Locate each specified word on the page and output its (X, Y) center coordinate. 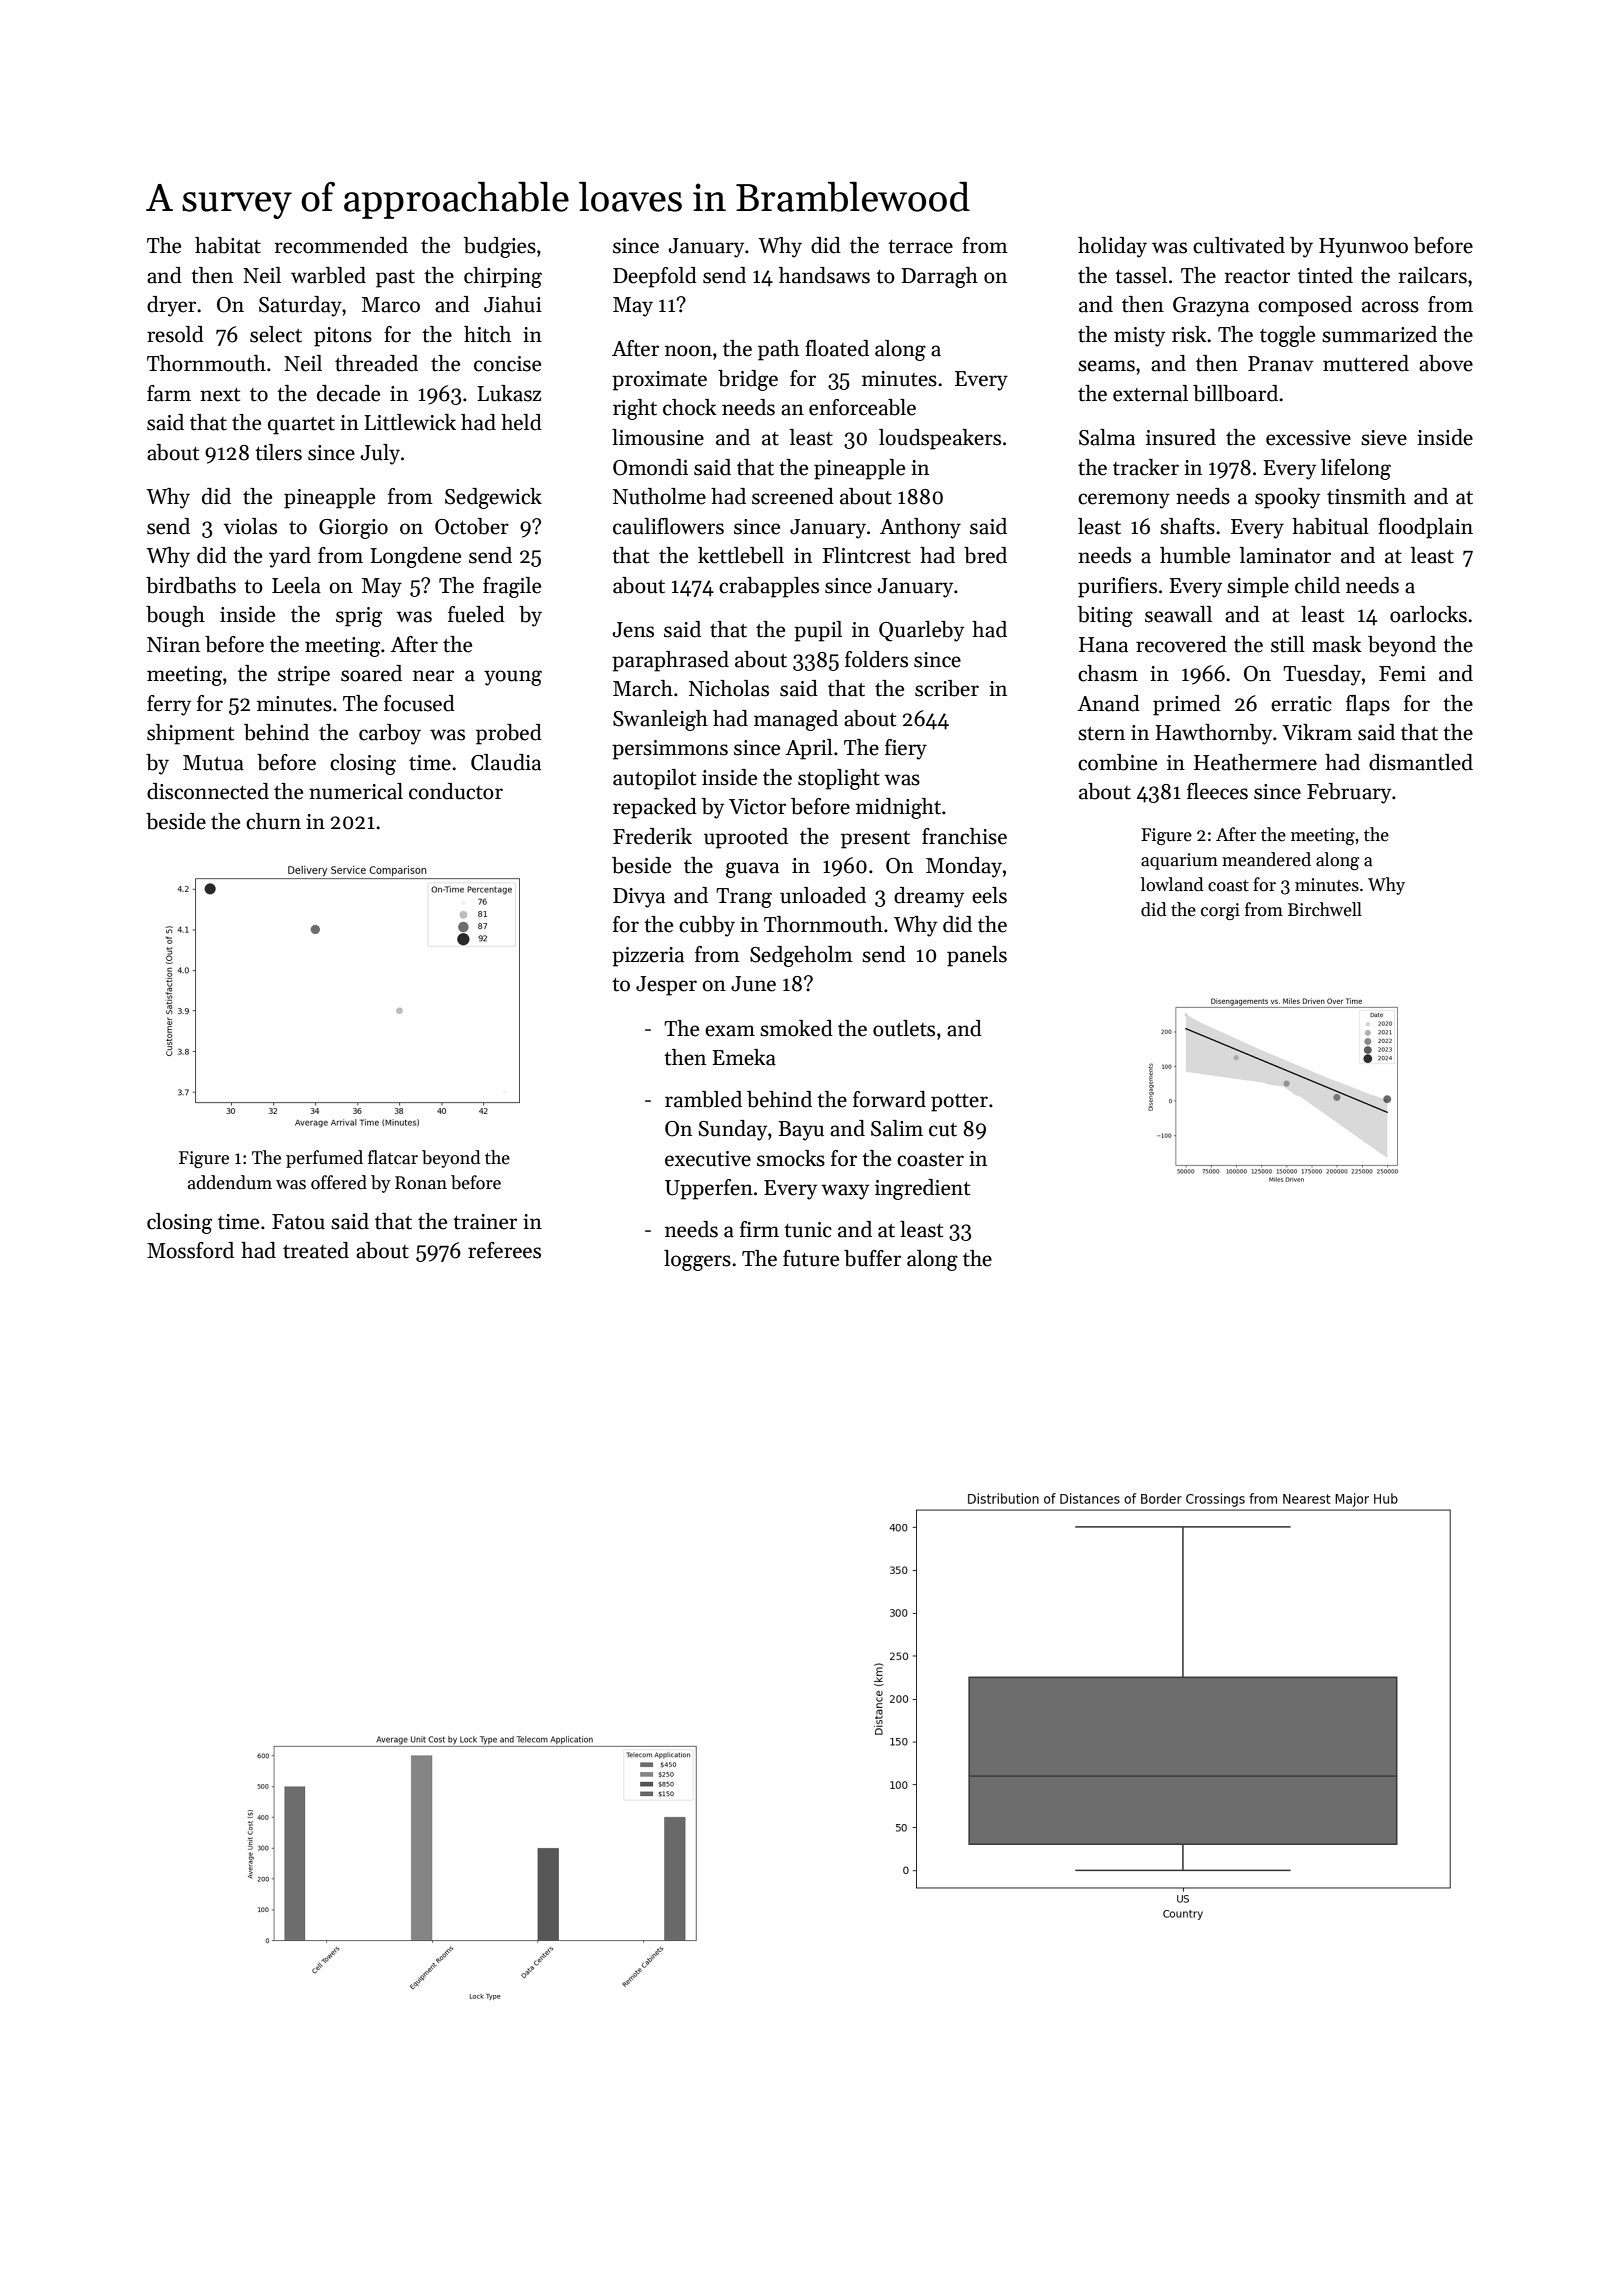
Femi (1402, 674)
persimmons (670, 750)
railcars (1433, 275)
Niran (173, 645)
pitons (343, 337)
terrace (920, 247)
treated (316, 1250)
